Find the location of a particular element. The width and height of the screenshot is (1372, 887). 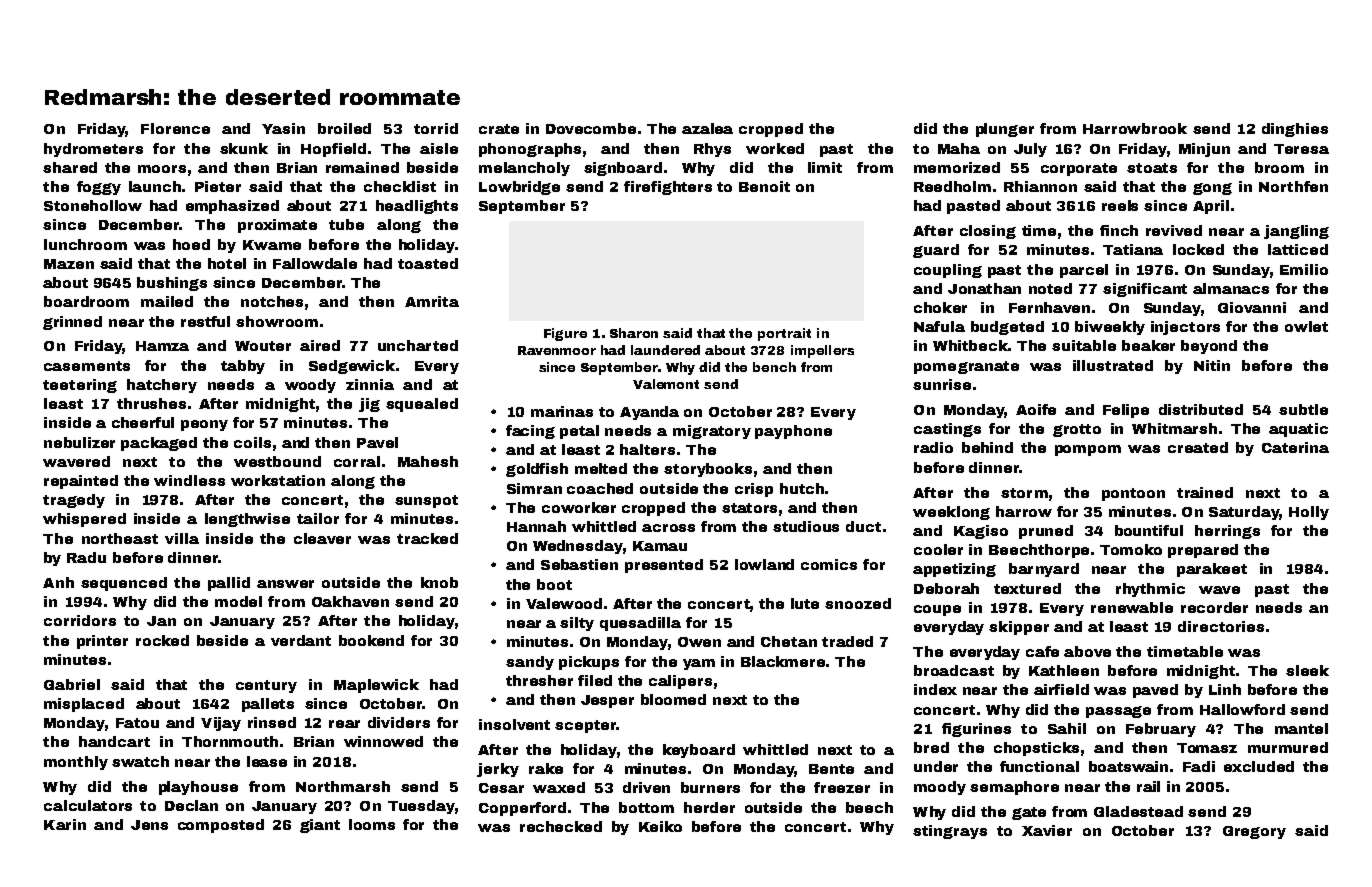

composted is located at coordinates (221, 826).
